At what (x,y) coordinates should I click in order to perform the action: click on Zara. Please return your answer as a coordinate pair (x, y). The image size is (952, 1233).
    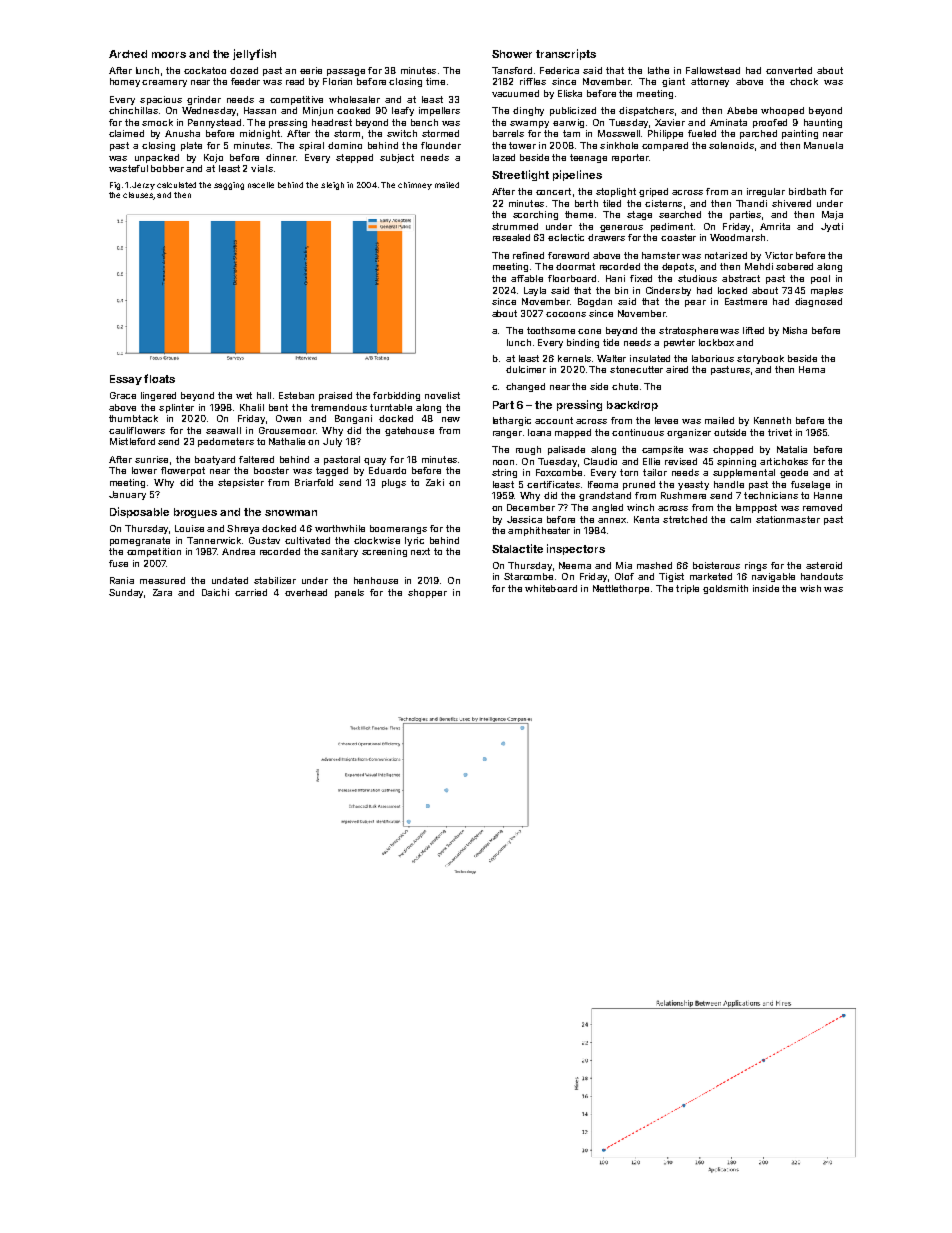
    Looking at the image, I should click on (162, 592).
